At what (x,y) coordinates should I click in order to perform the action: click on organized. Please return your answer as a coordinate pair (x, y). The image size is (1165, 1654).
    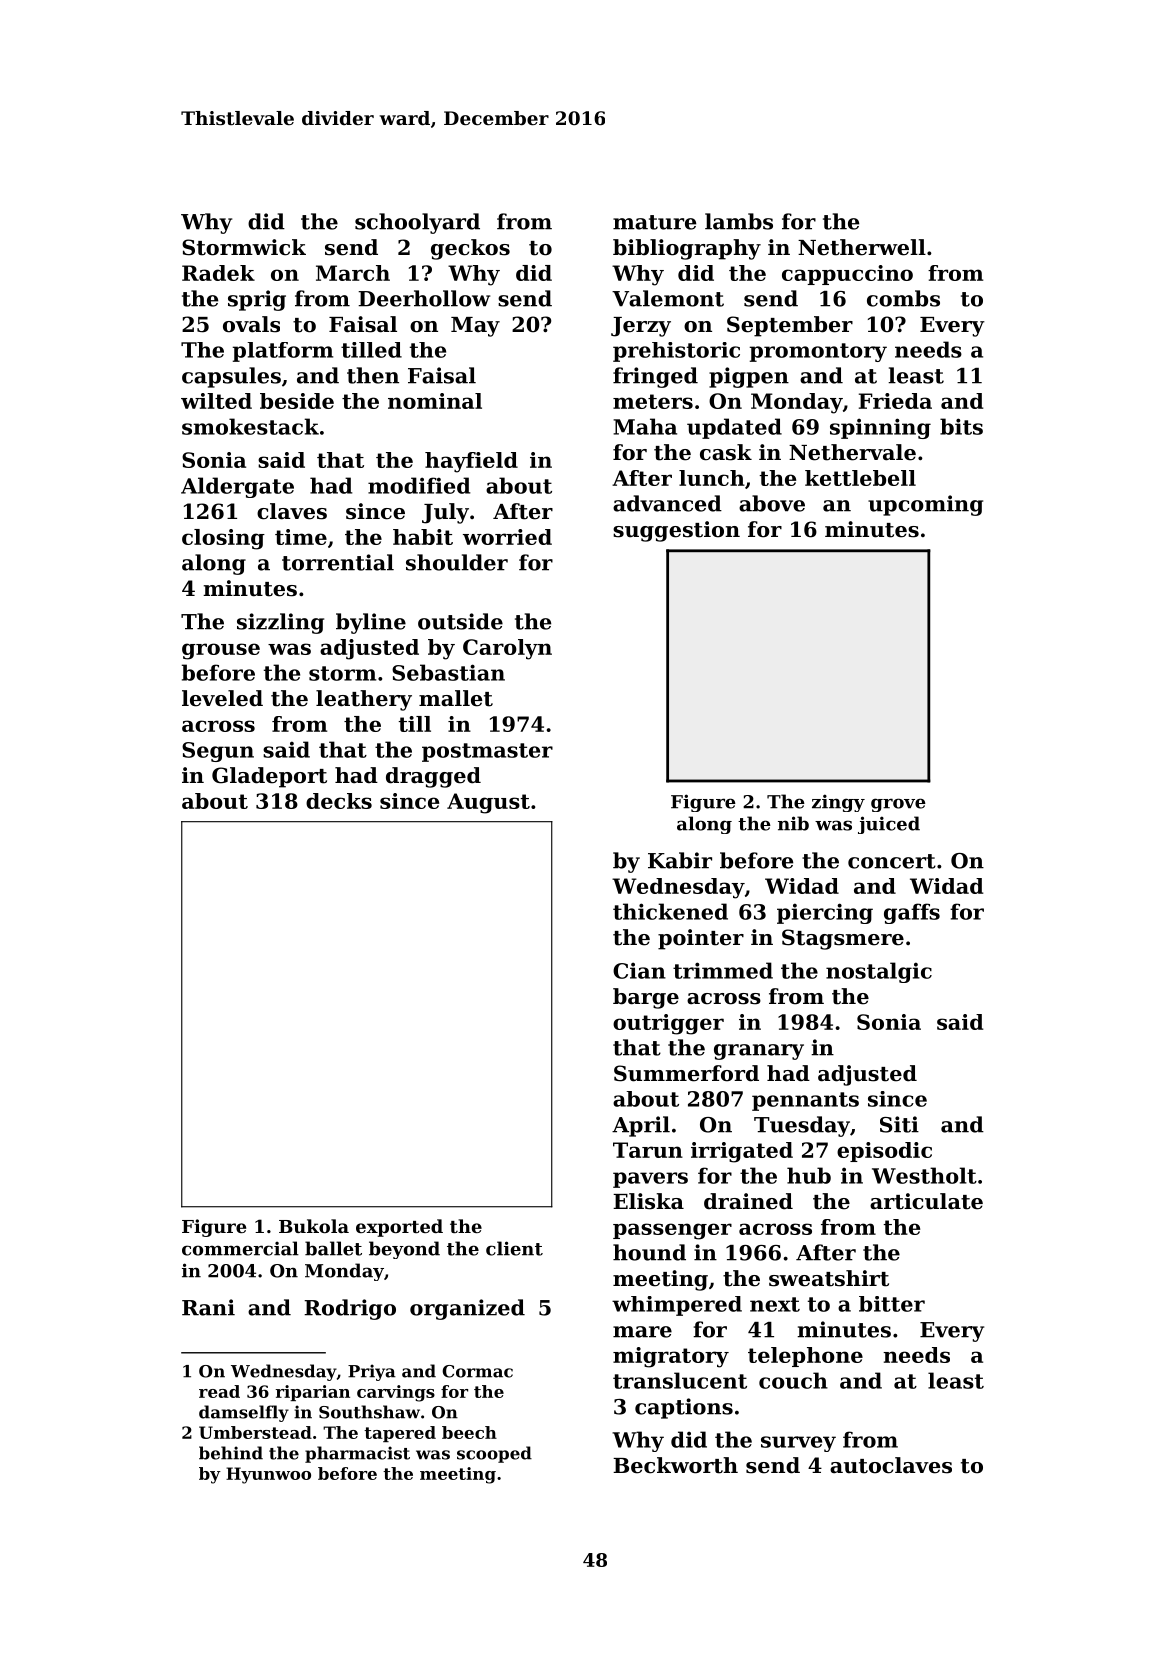
    Looking at the image, I should click on (467, 1309).
